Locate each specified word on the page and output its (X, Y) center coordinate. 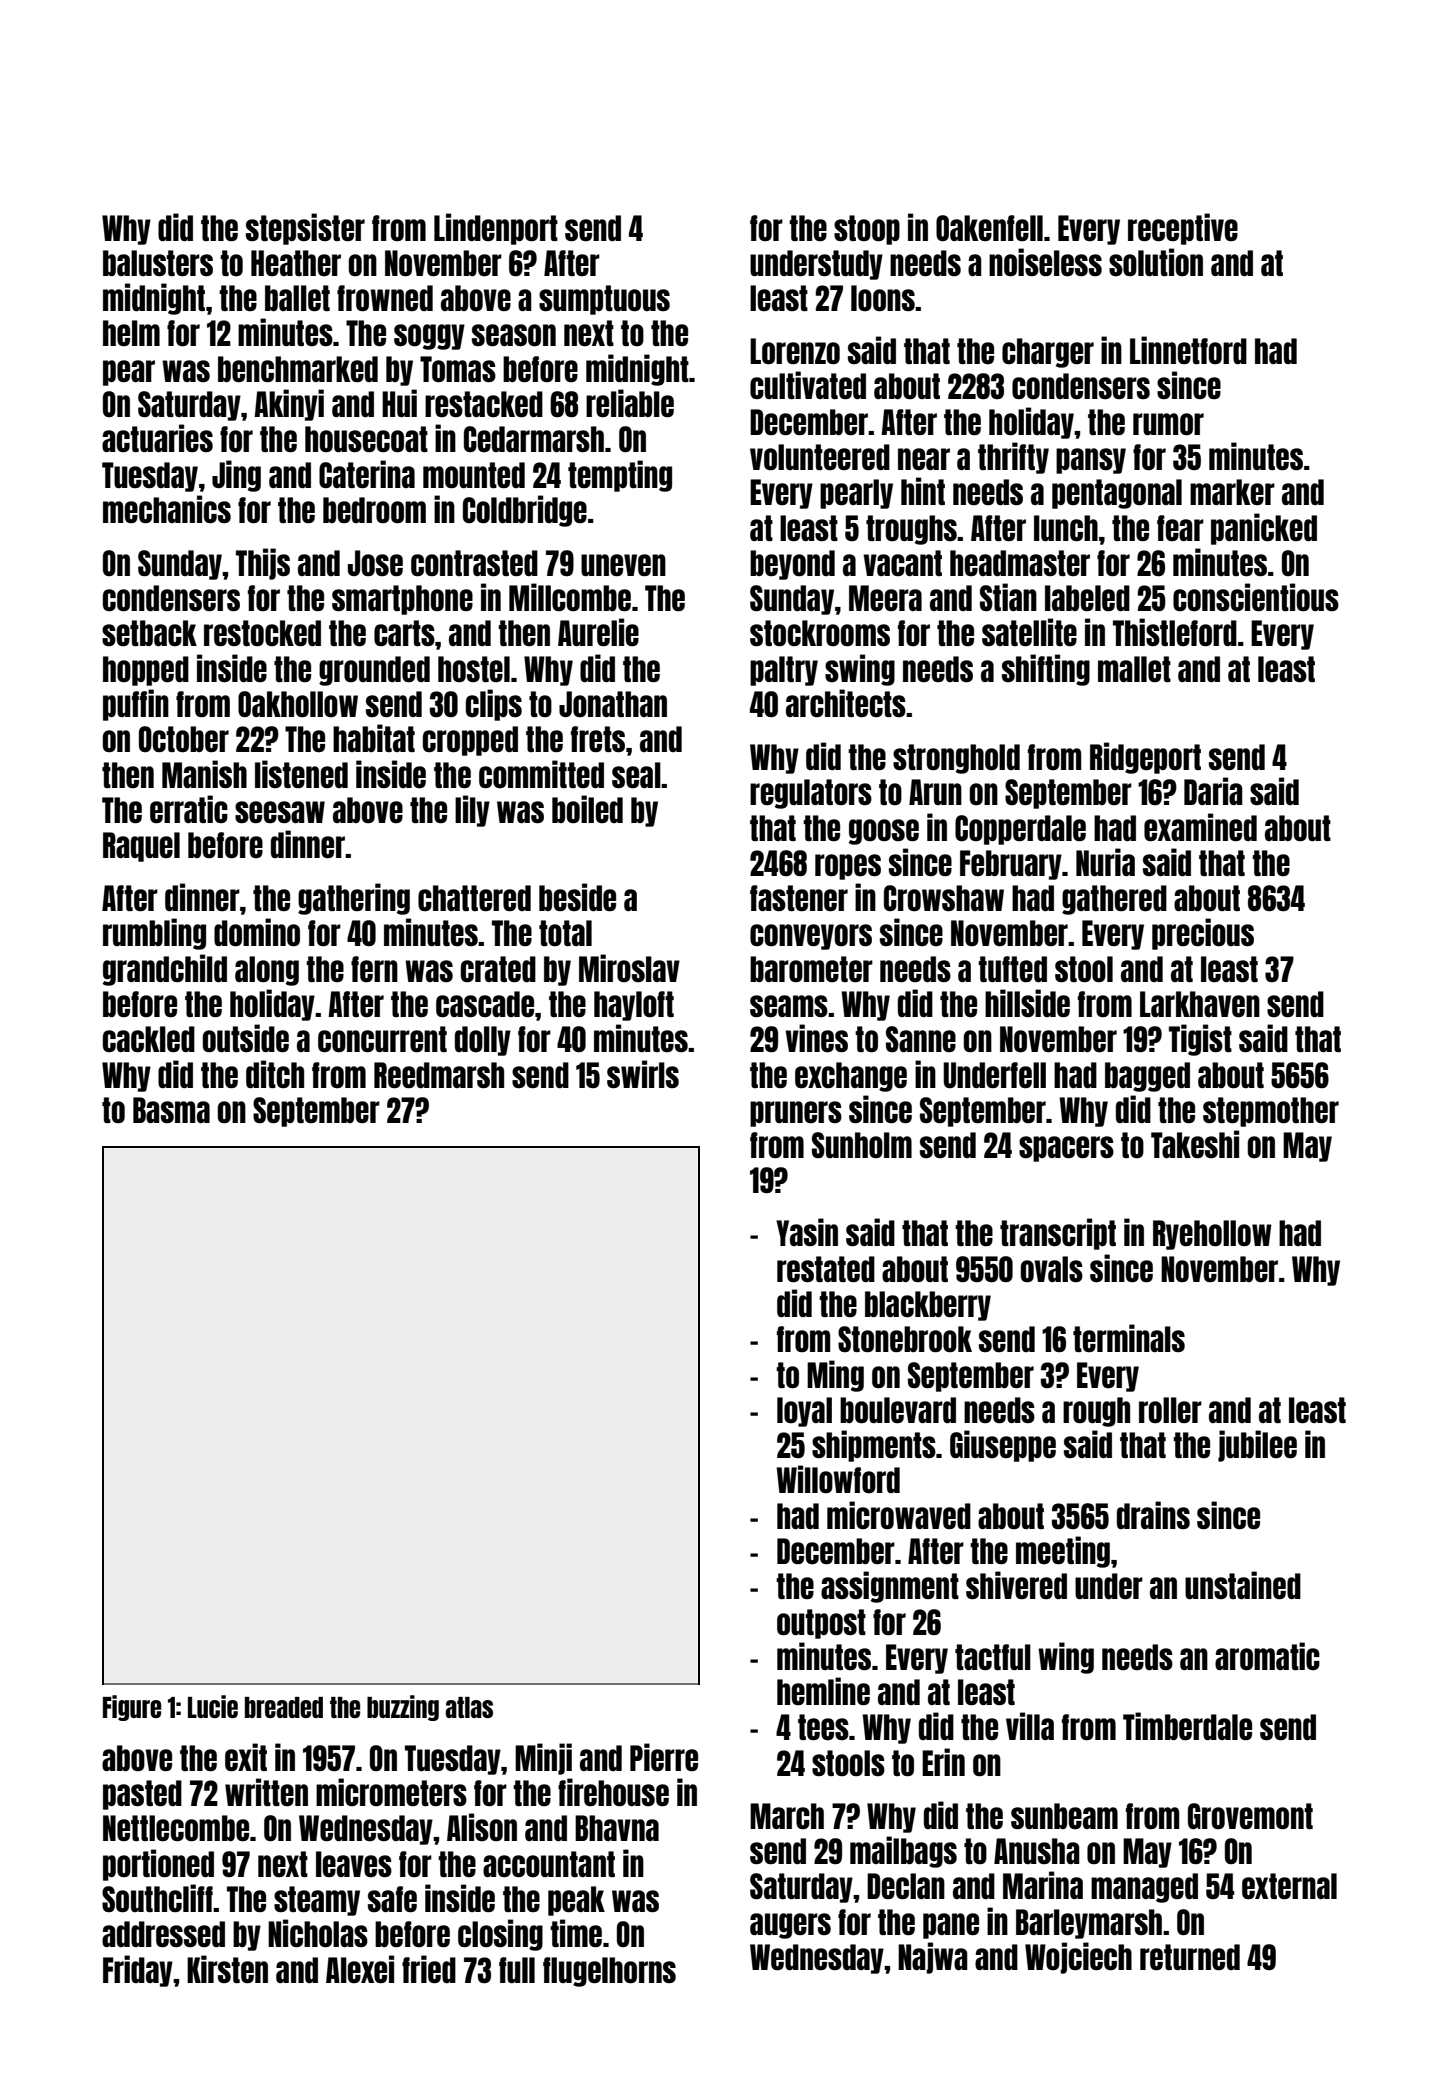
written (266, 1792)
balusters (158, 263)
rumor (1168, 424)
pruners (796, 1114)
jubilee (1257, 1446)
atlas (469, 1707)
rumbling (154, 934)
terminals (1129, 1338)
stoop (867, 230)
